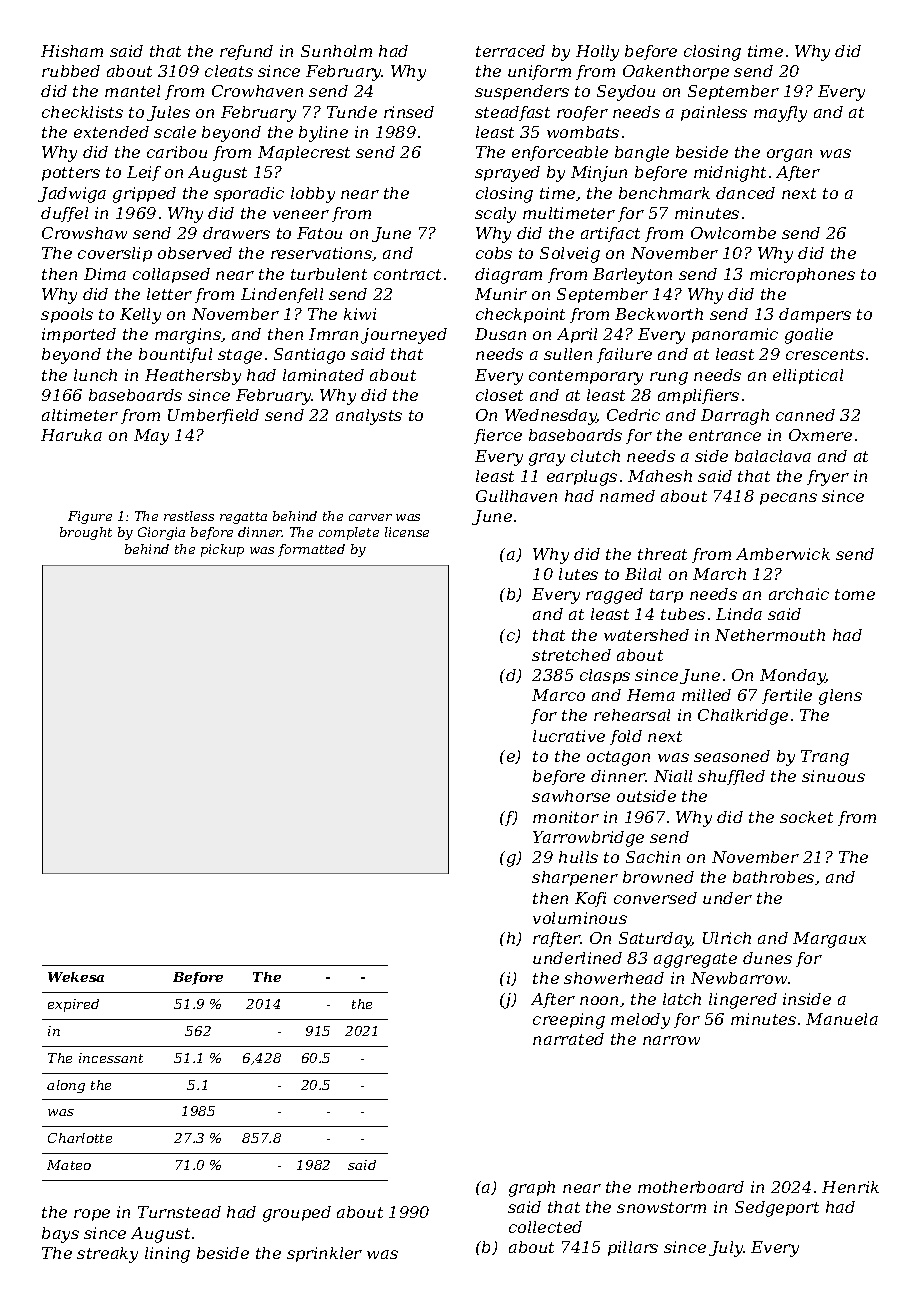 This page has width=924, height=1308. What do you see at coordinates (840, 697) in the page?
I see `glens` at bounding box center [840, 697].
